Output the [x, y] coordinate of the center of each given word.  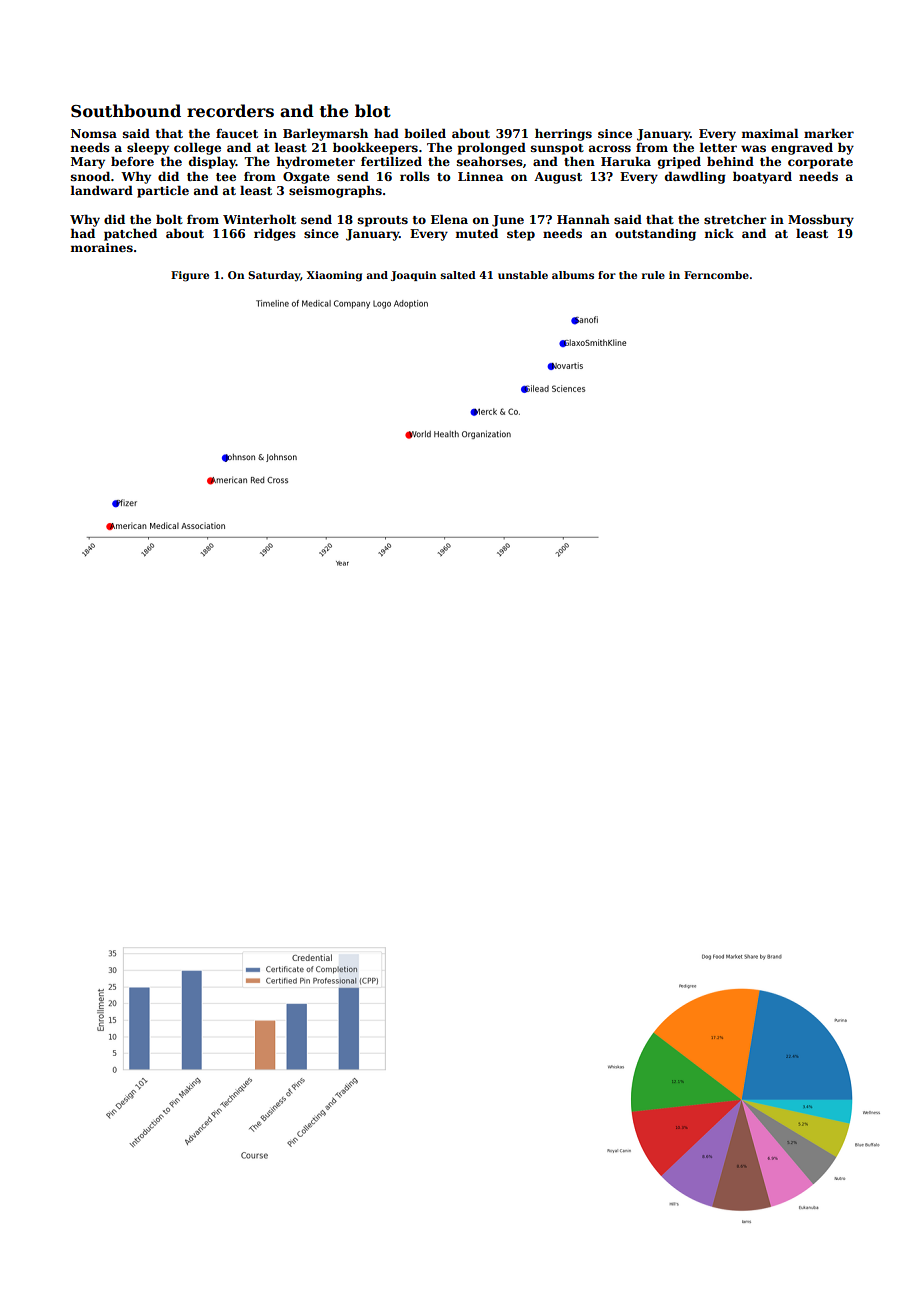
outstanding [655, 234]
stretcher [735, 219]
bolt [169, 219]
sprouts [383, 221]
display [212, 162]
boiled [425, 133]
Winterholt [259, 219]
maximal [770, 133]
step [521, 235]
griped [679, 162]
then [579, 161]
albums [573, 275]
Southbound [126, 111]
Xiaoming [334, 276]
